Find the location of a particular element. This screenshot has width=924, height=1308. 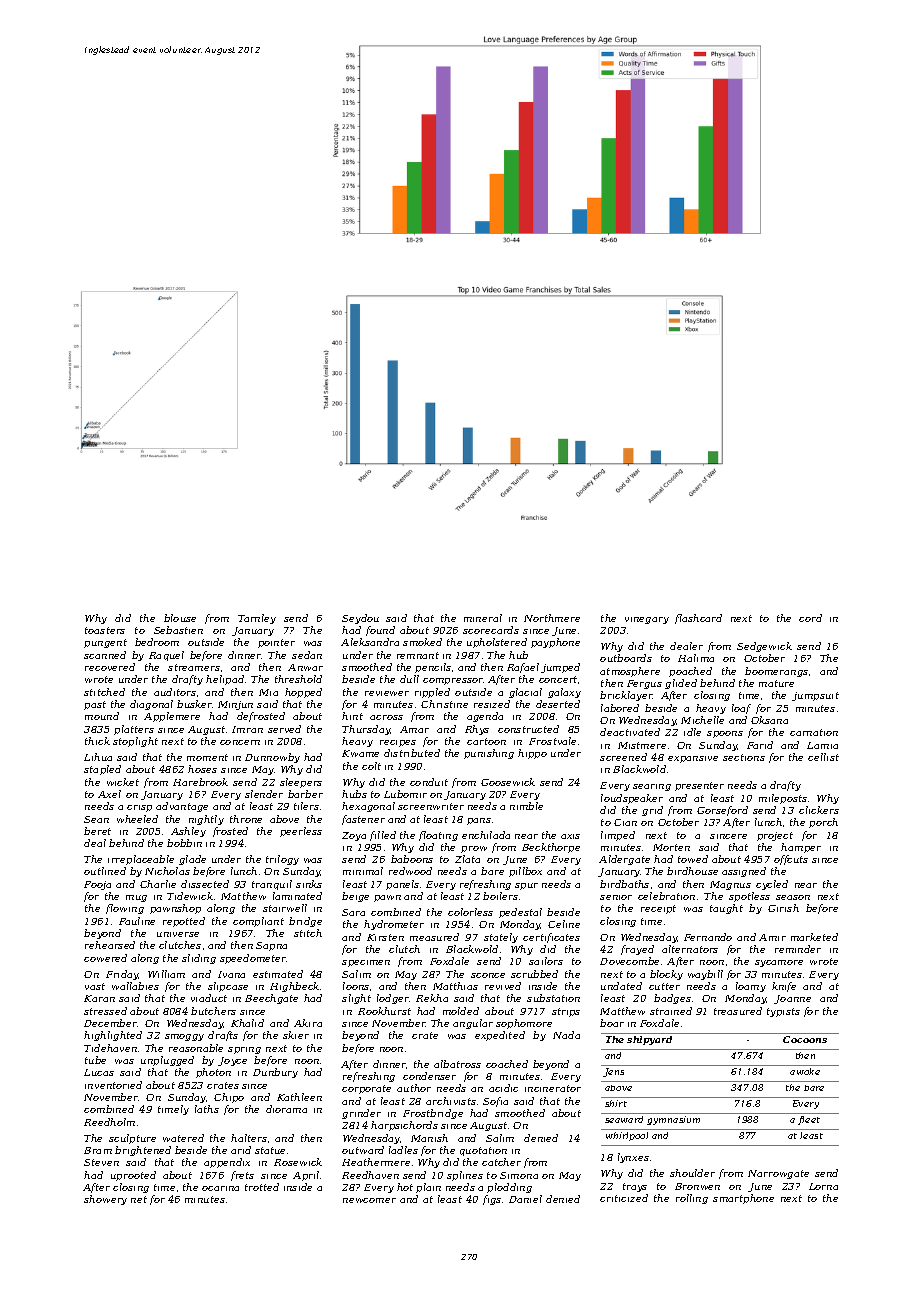

newcomer is located at coordinates (369, 1200).
